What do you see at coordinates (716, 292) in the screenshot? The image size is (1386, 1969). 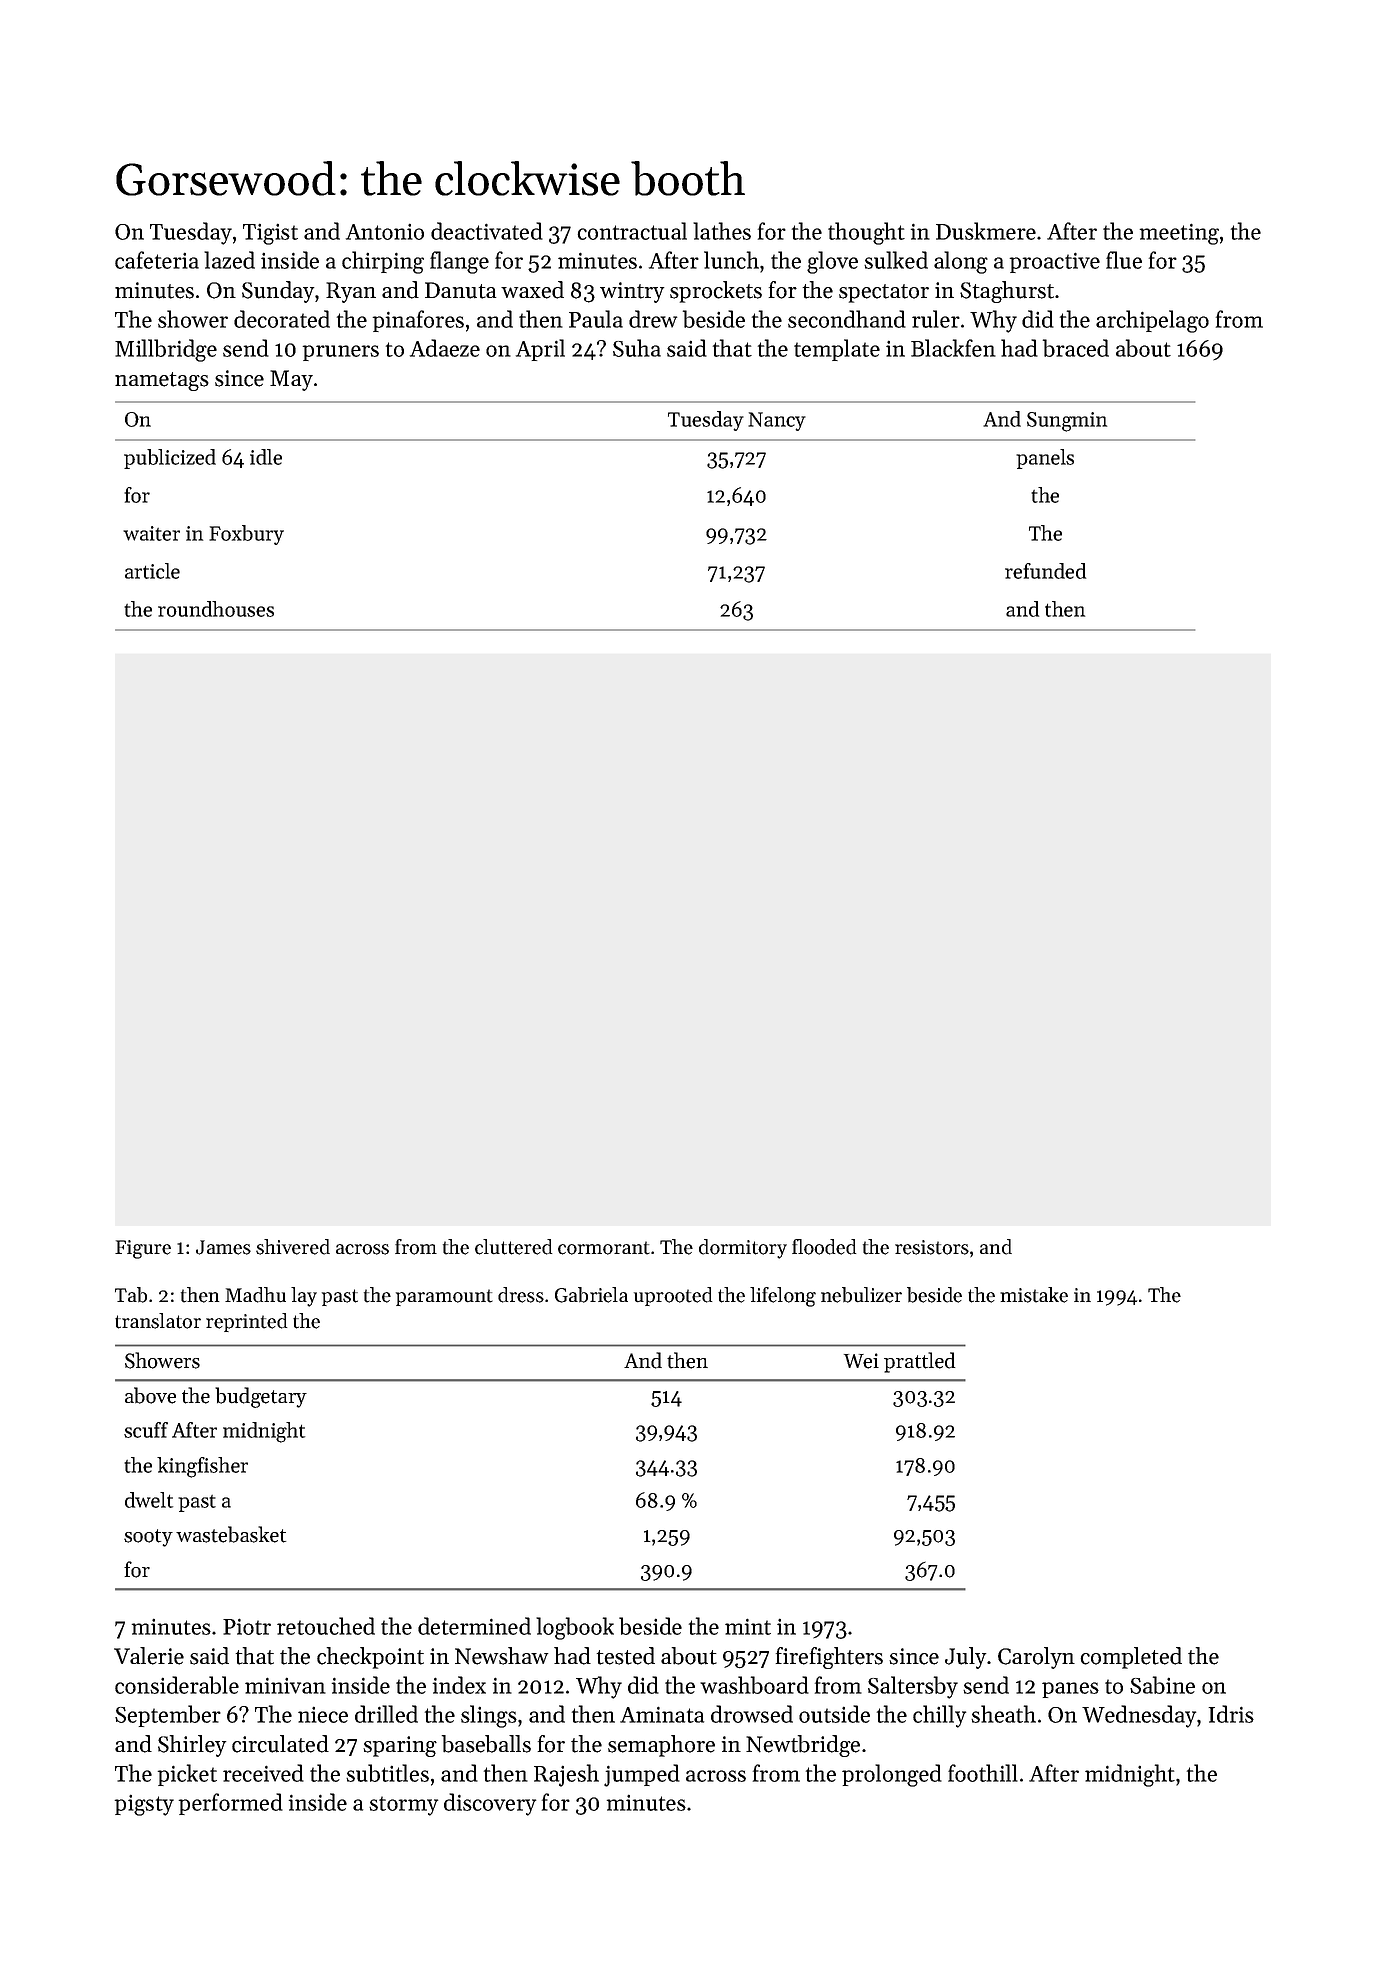 I see `sprockets` at bounding box center [716, 292].
